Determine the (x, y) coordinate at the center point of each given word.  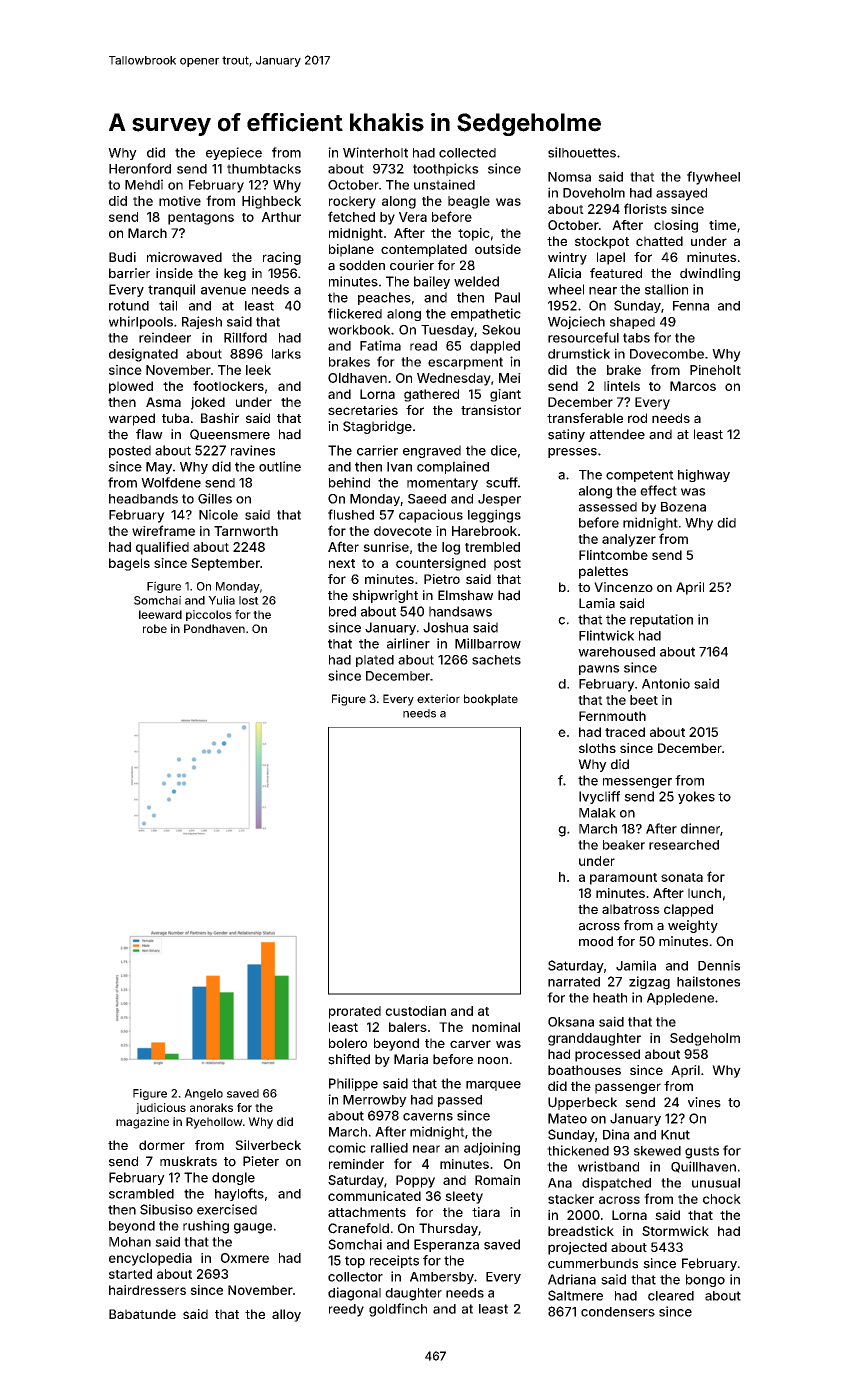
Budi (122, 257)
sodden (362, 265)
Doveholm (594, 193)
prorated (355, 1012)
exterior (438, 699)
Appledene (680, 999)
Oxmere (245, 1258)
